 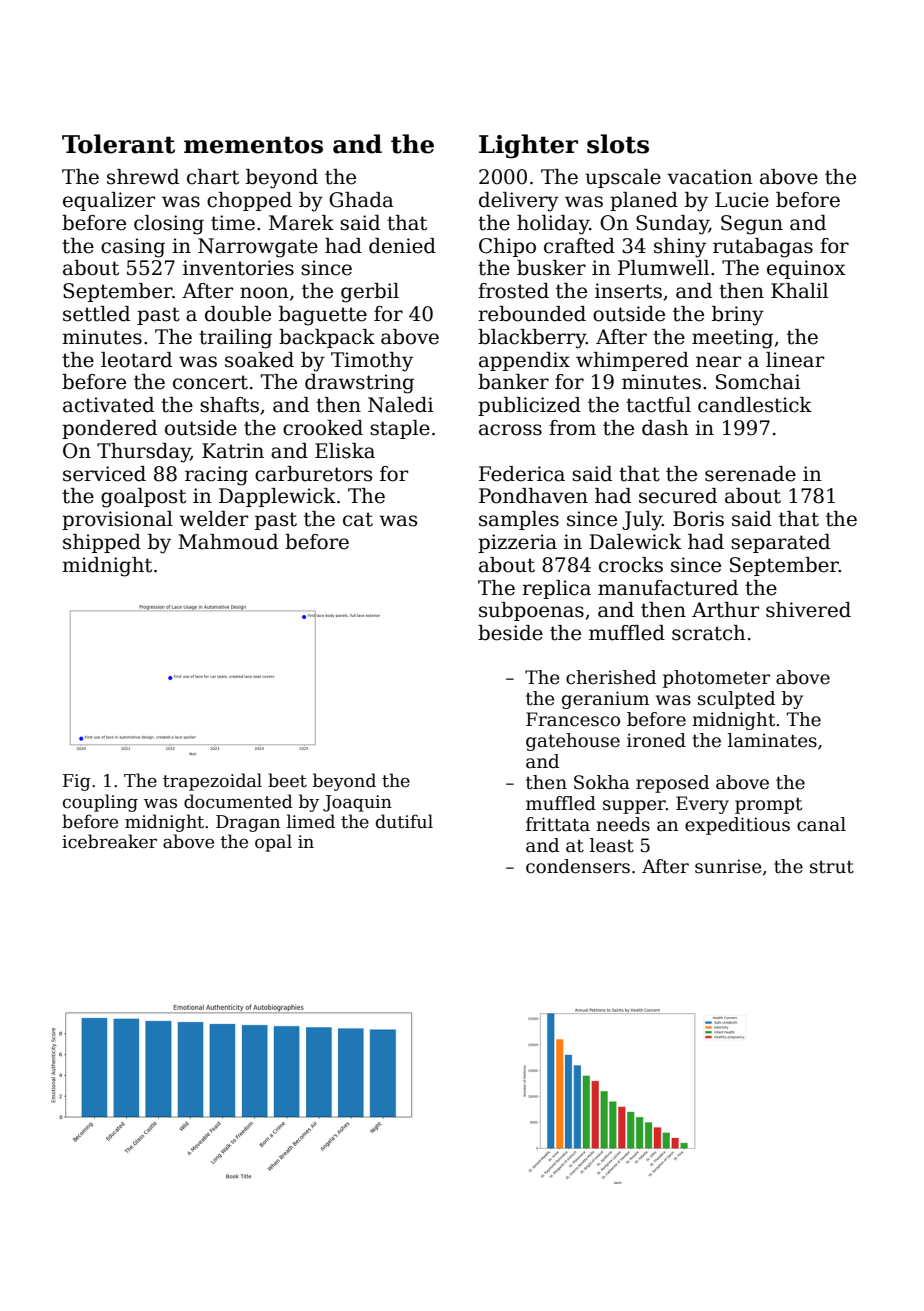 I want to click on casing, so click(x=133, y=248).
